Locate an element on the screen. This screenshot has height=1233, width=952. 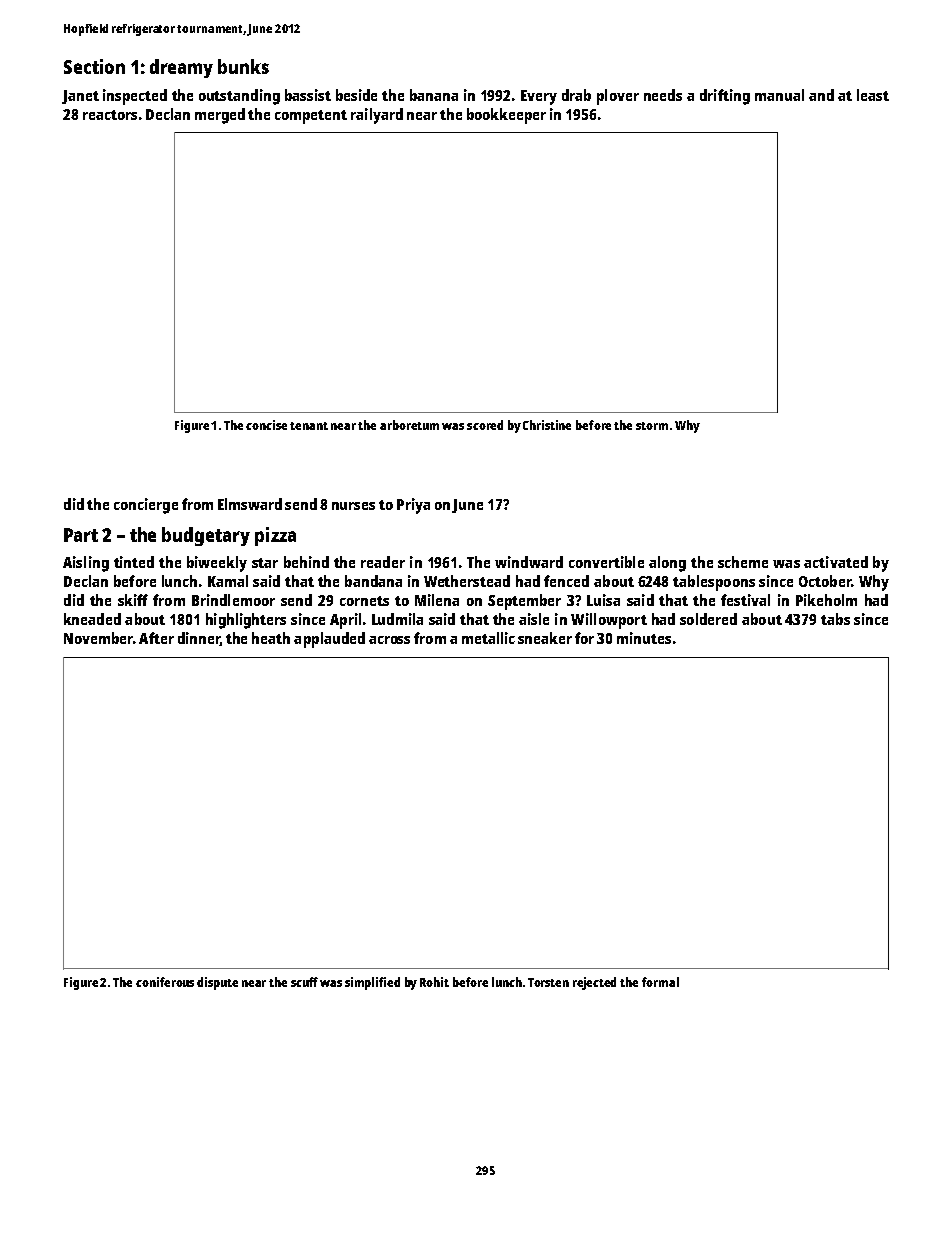
activated is located at coordinates (836, 562).
